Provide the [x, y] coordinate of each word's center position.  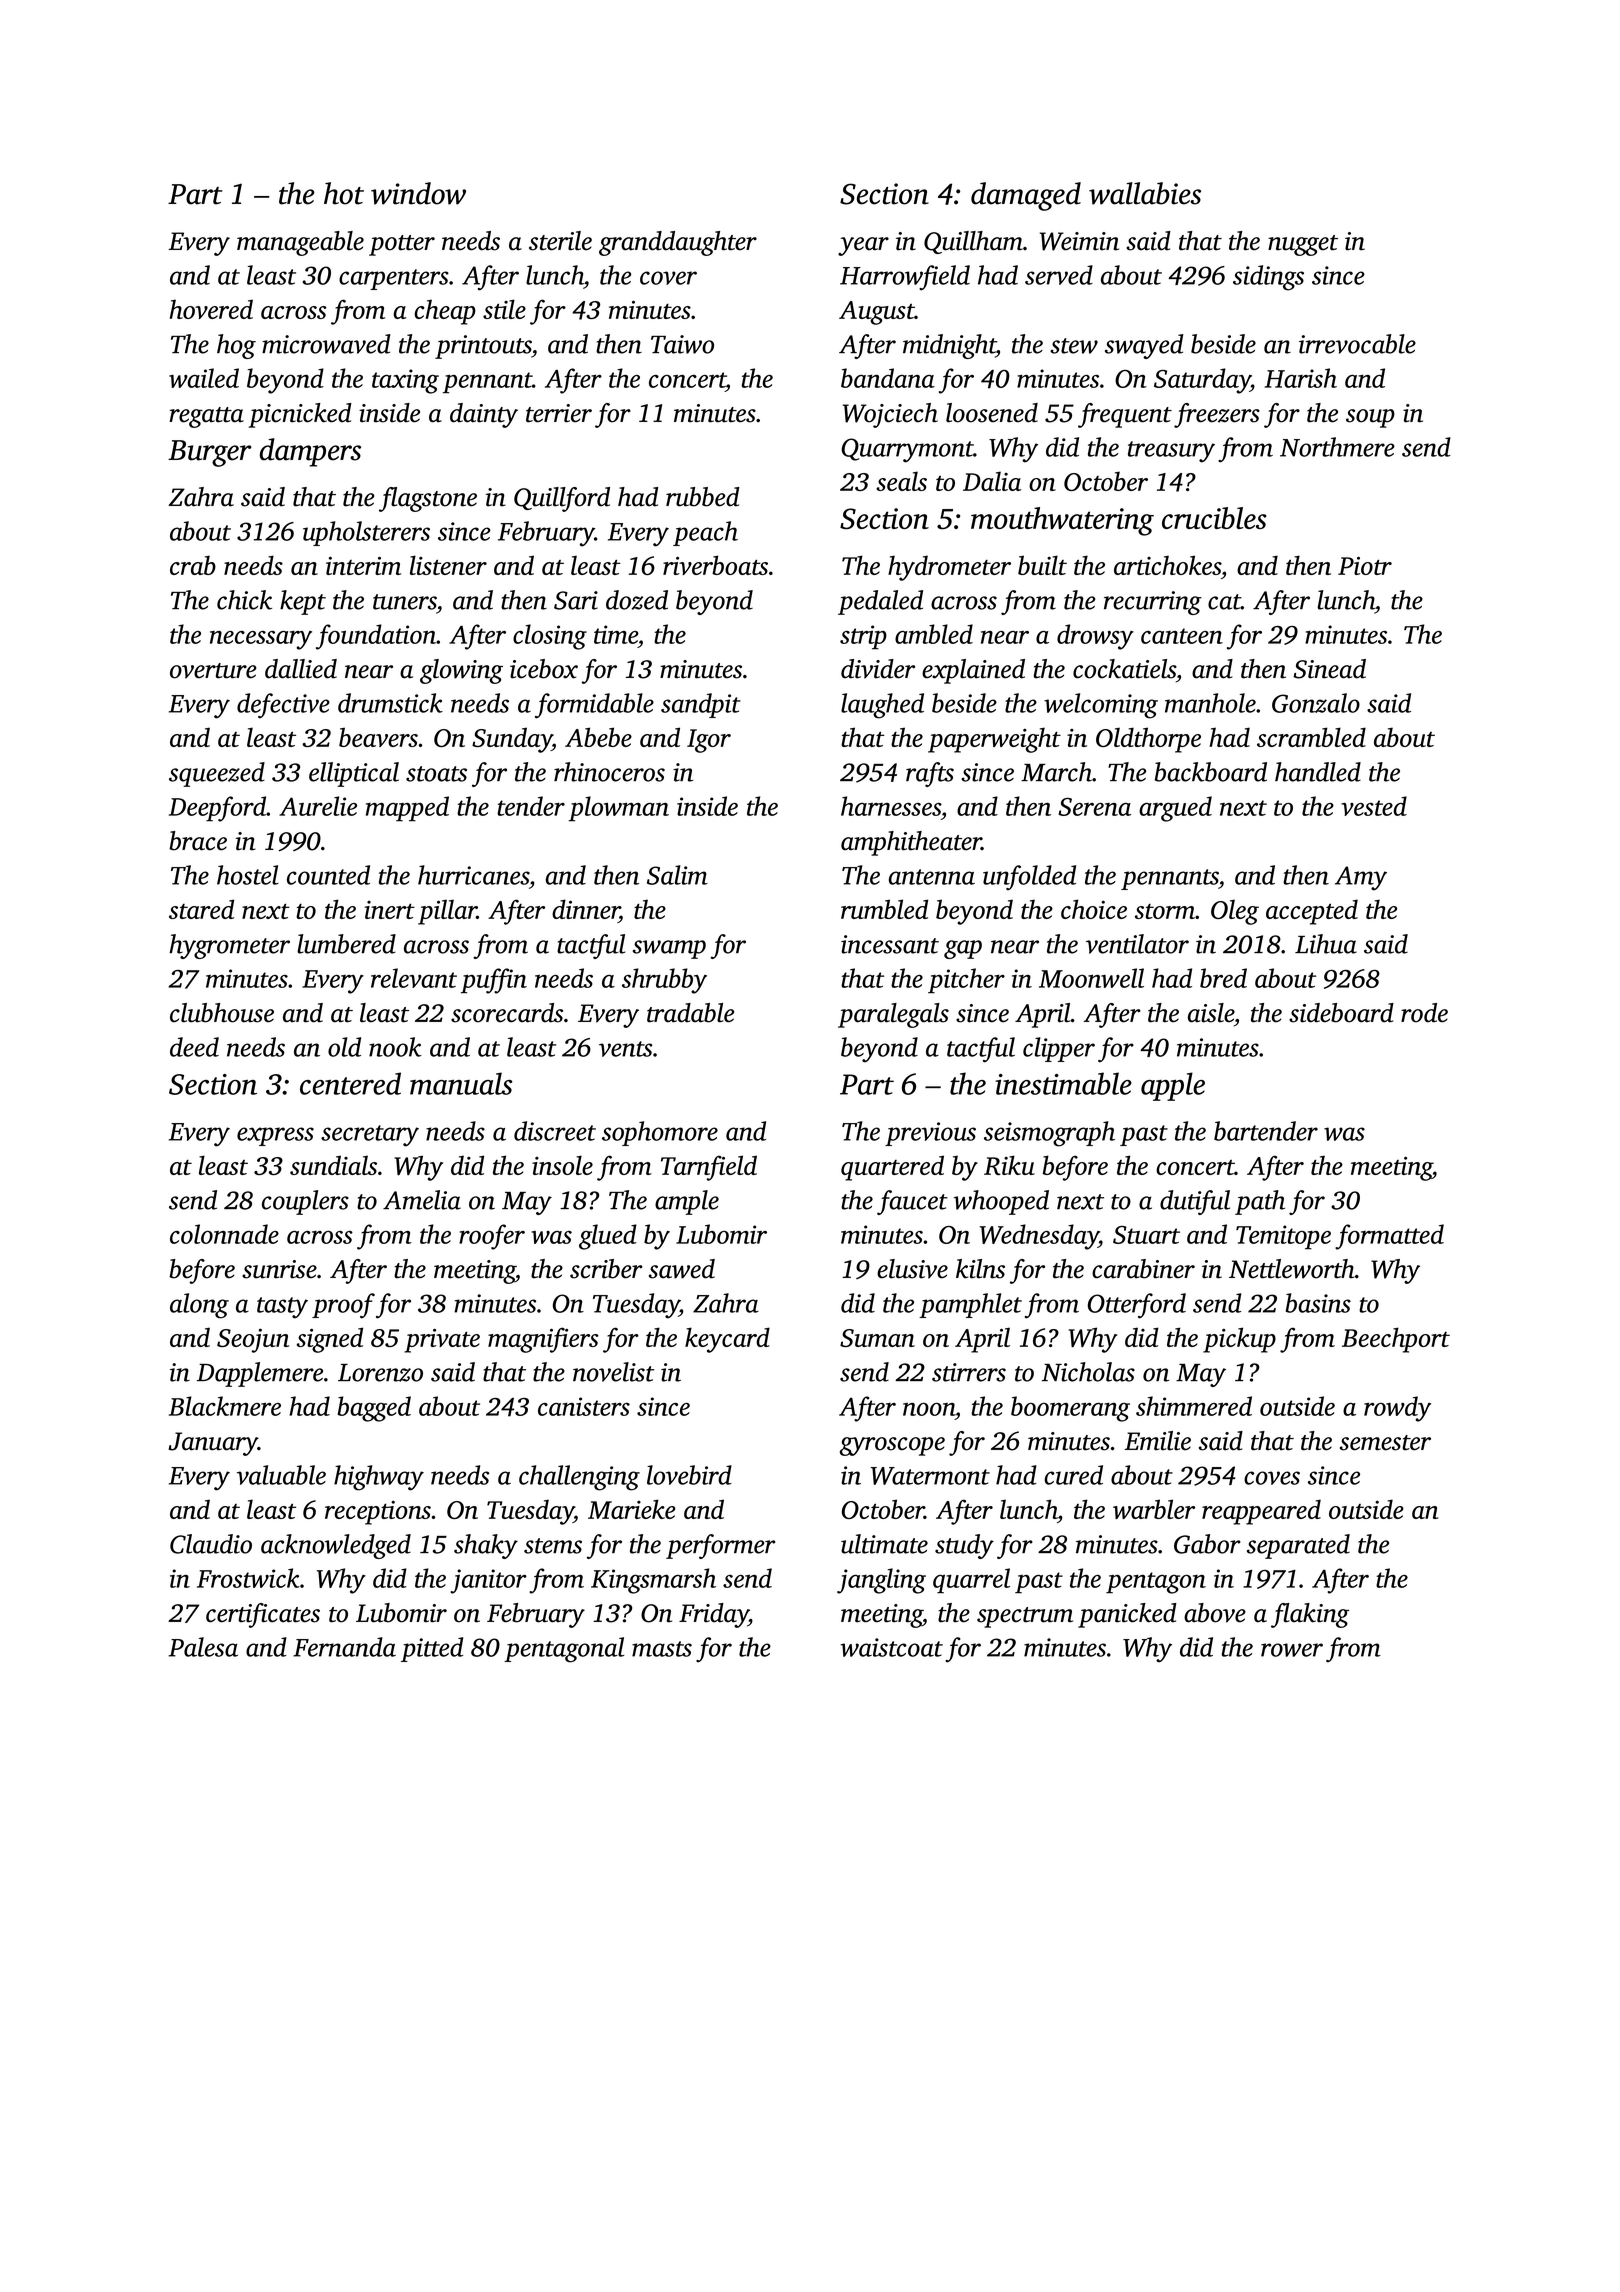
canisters [584, 1406]
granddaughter [678, 243]
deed [194, 1047]
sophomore [660, 1133]
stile [504, 309]
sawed [682, 1269]
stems [553, 1546]
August [877, 313]
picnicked [300, 415]
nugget [1303, 245]
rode [1424, 1013]
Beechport [1396, 1340]
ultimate [884, 1544]
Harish [1301, 378]
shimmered [1194, 1406]
